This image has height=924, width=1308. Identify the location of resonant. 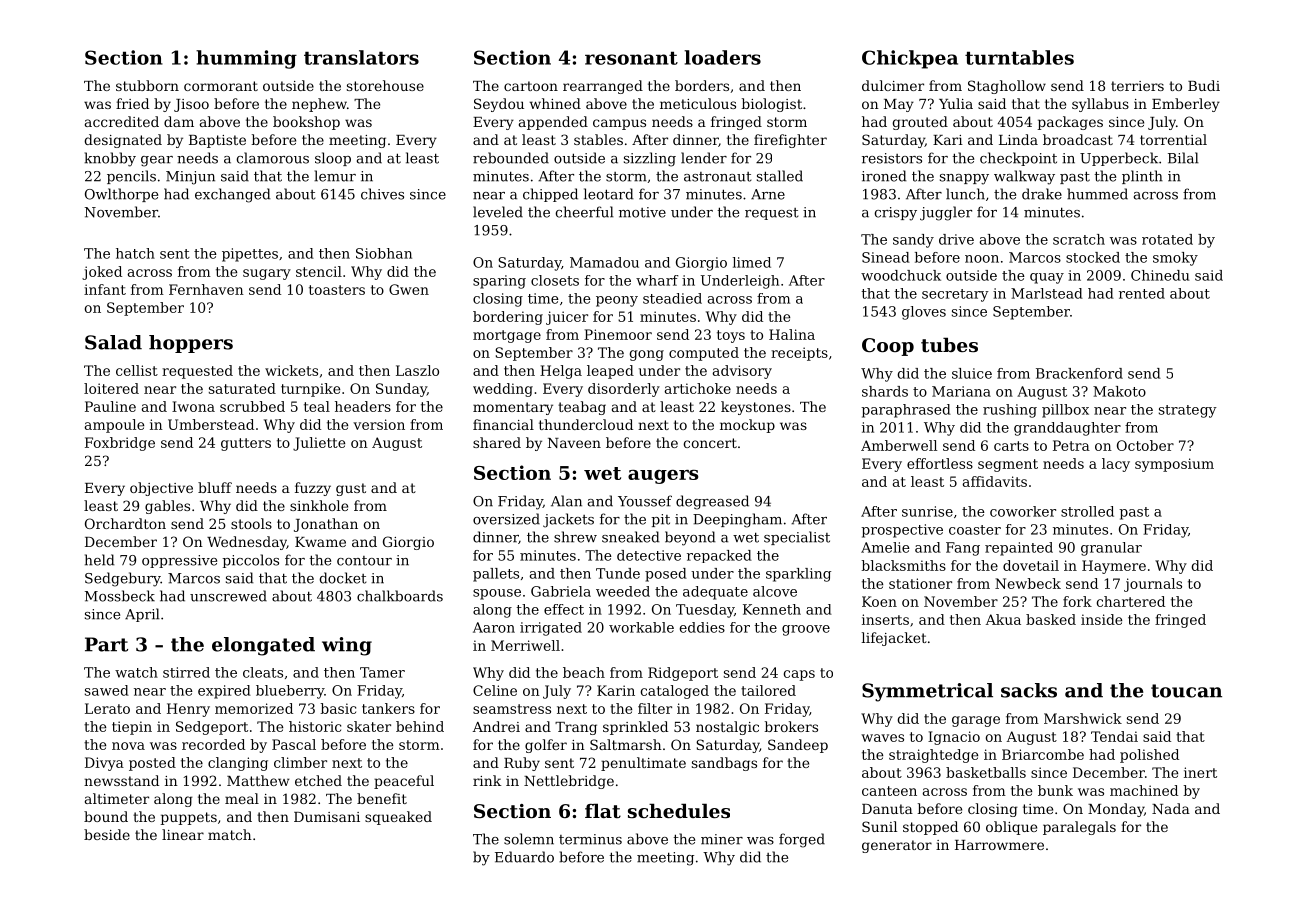
(631, 58).
